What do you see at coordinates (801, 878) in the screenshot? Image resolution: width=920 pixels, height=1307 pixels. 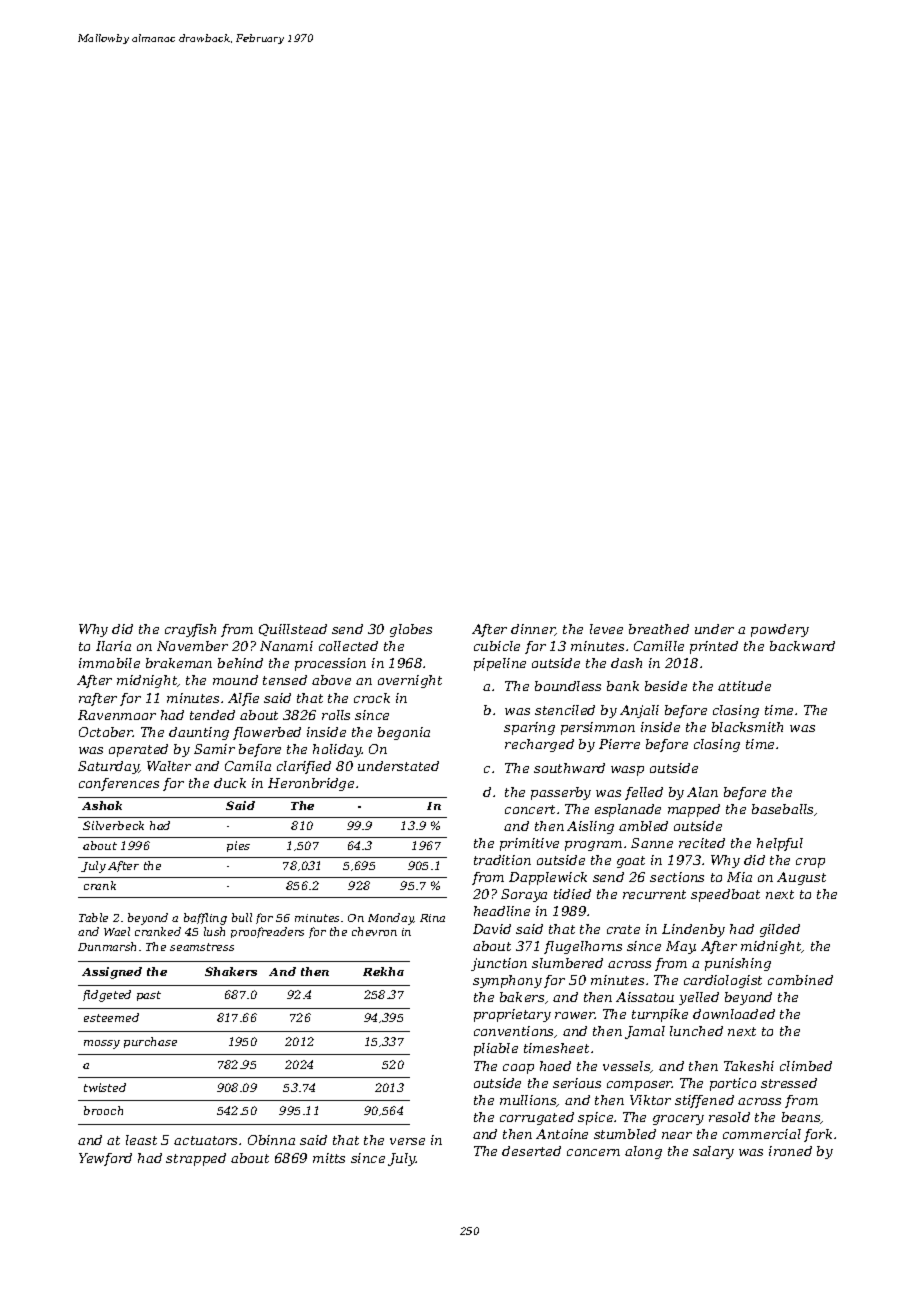 I see `August` at bounding box center [801, 878].
